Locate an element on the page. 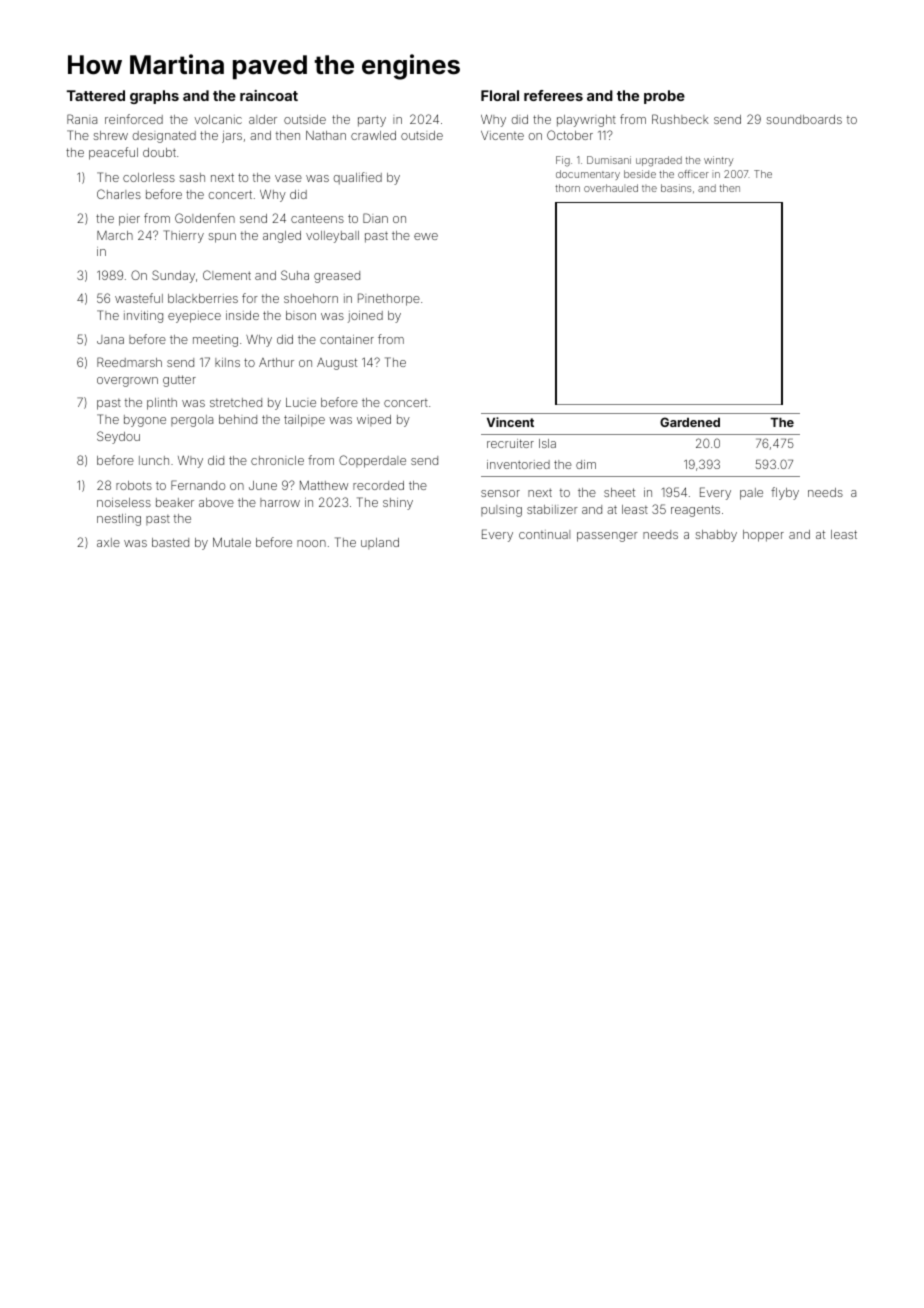  Floral is located at coordinates (500, 95).
